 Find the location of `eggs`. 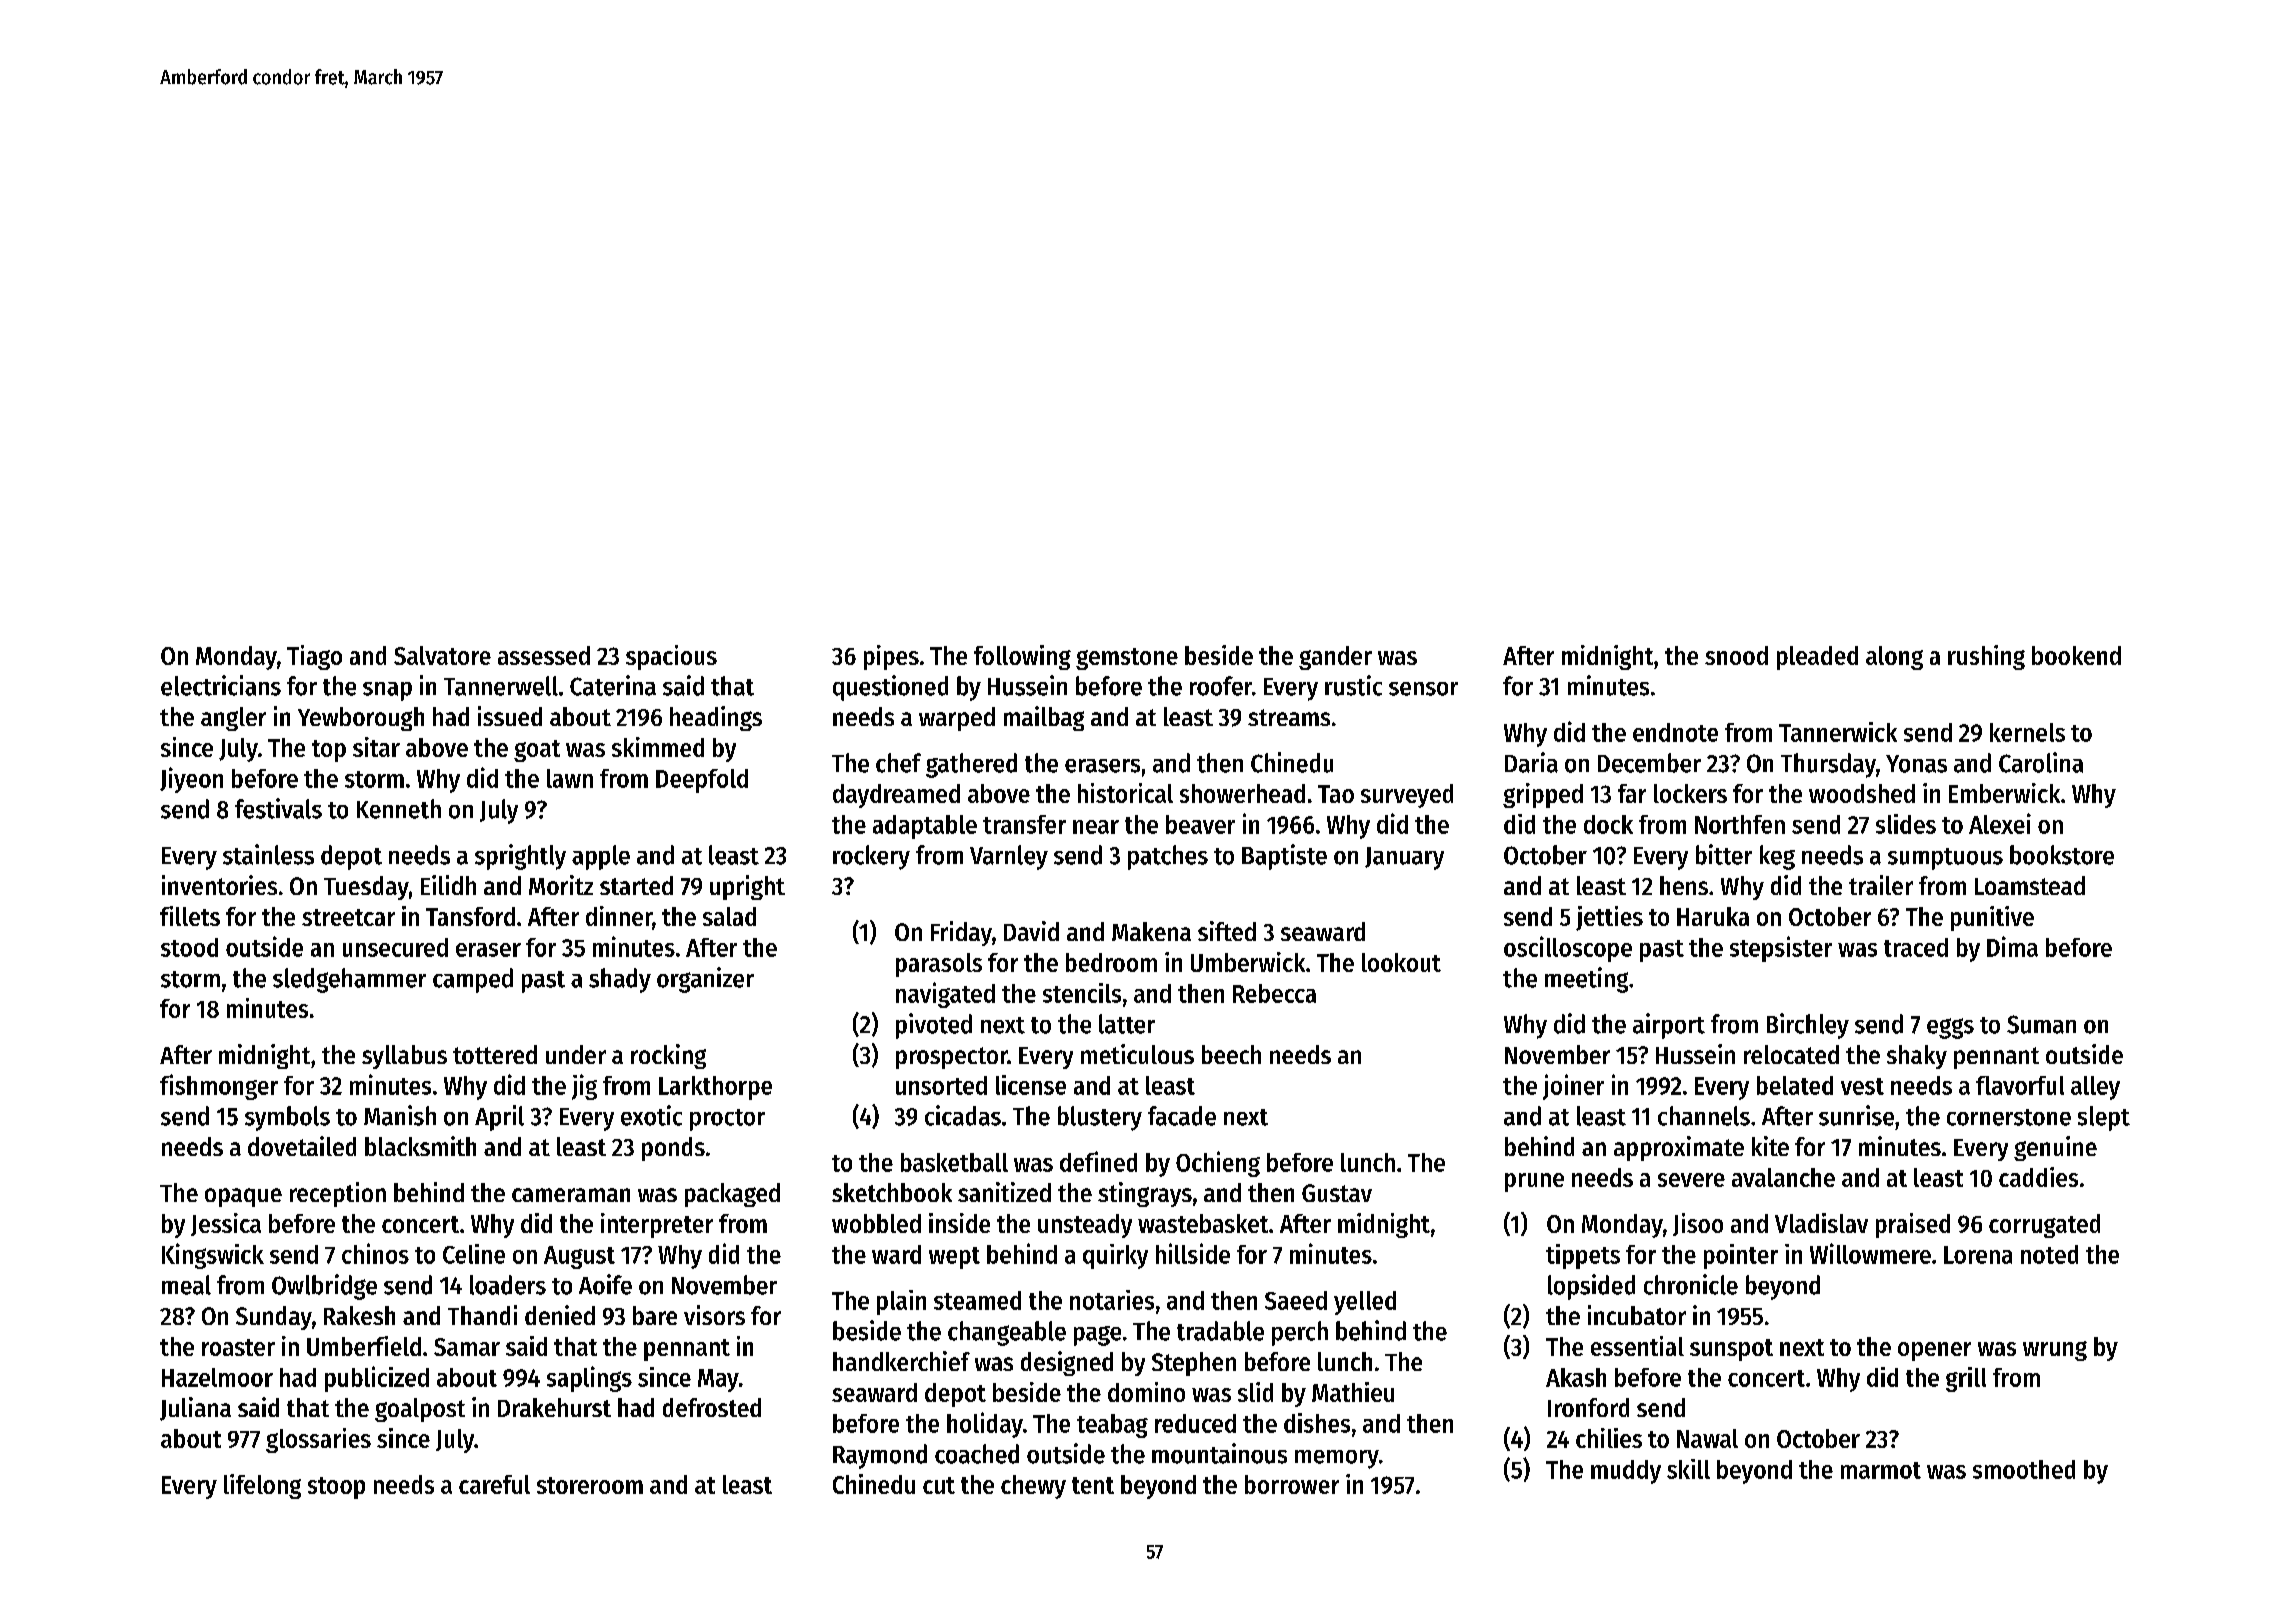

eggs is located at coordinates (1950, 1028).
